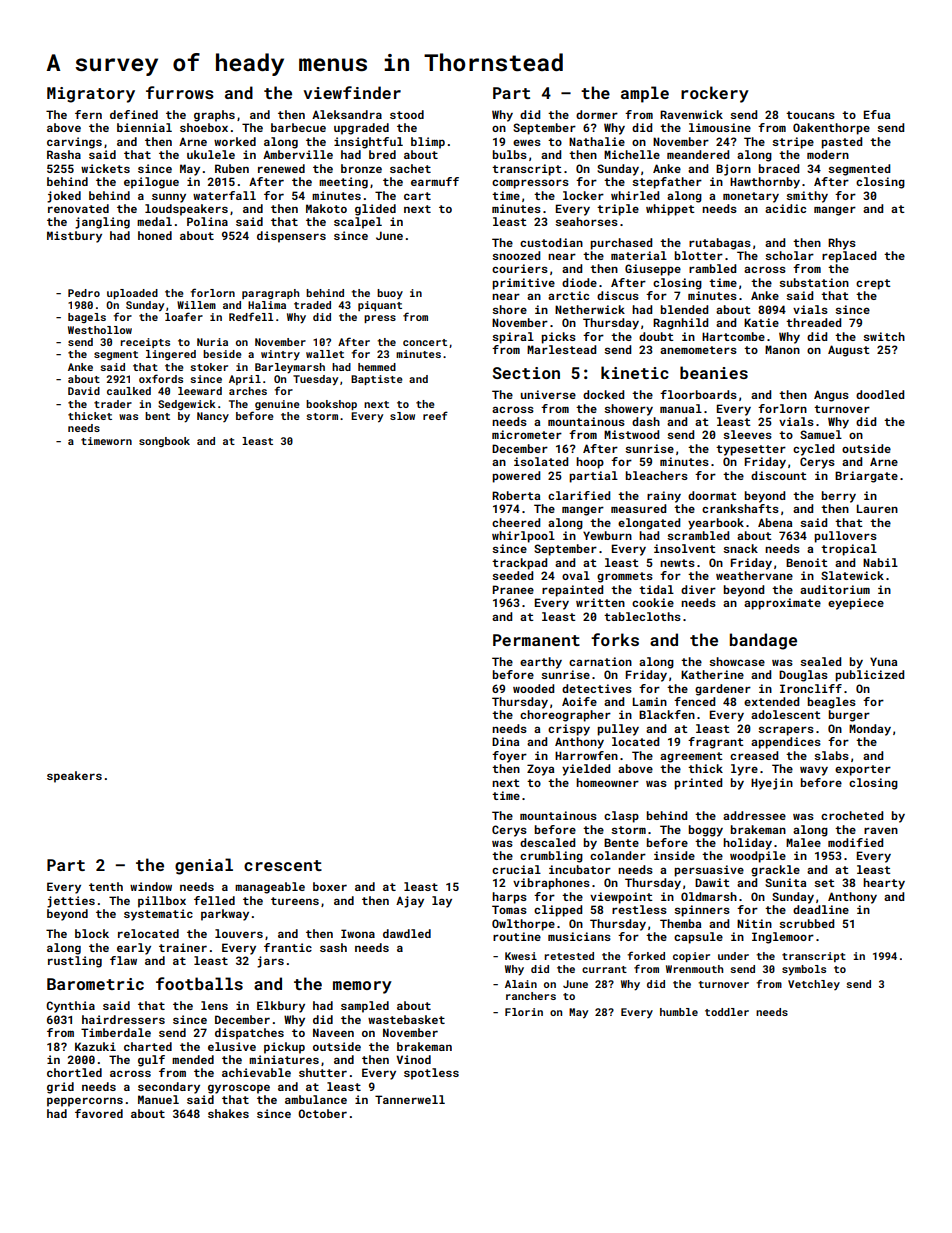 The image size is (952, 1233). What do you see at coordinates (561, 349) in the document?
I see `Marlestead` at bounding box center [561, 349].
